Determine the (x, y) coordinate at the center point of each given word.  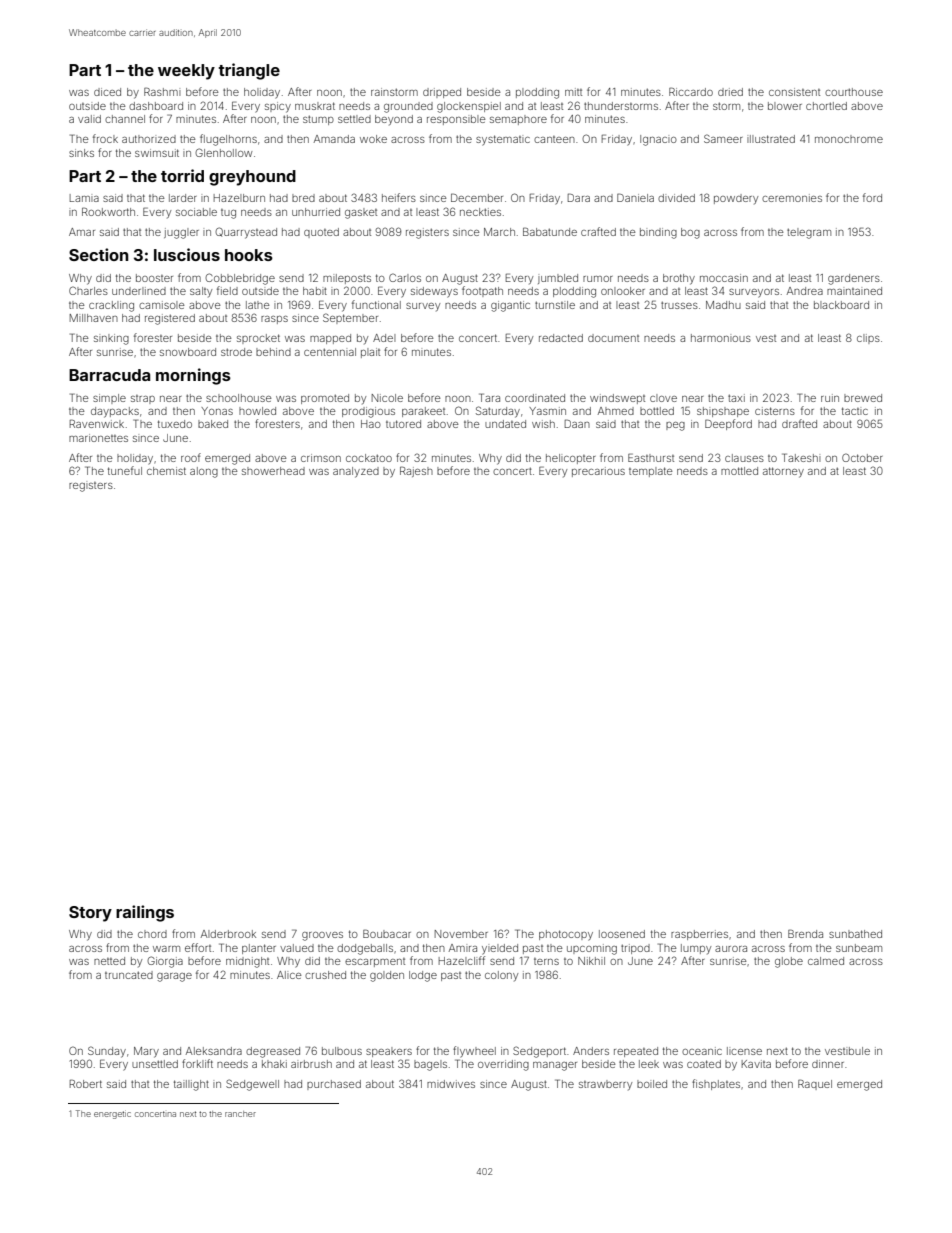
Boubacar (387, 934)
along (204, 472)
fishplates (716, 1084)
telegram (809, 233)
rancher (240, 1114)
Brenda (805, 934)
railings (145, 913)
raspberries (699, 935)
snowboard (188, 352)
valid (89, 119)
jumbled (558, 279)
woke (373, 139)
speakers (389, 1052)
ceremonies (792, 198)
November (461, 934)
